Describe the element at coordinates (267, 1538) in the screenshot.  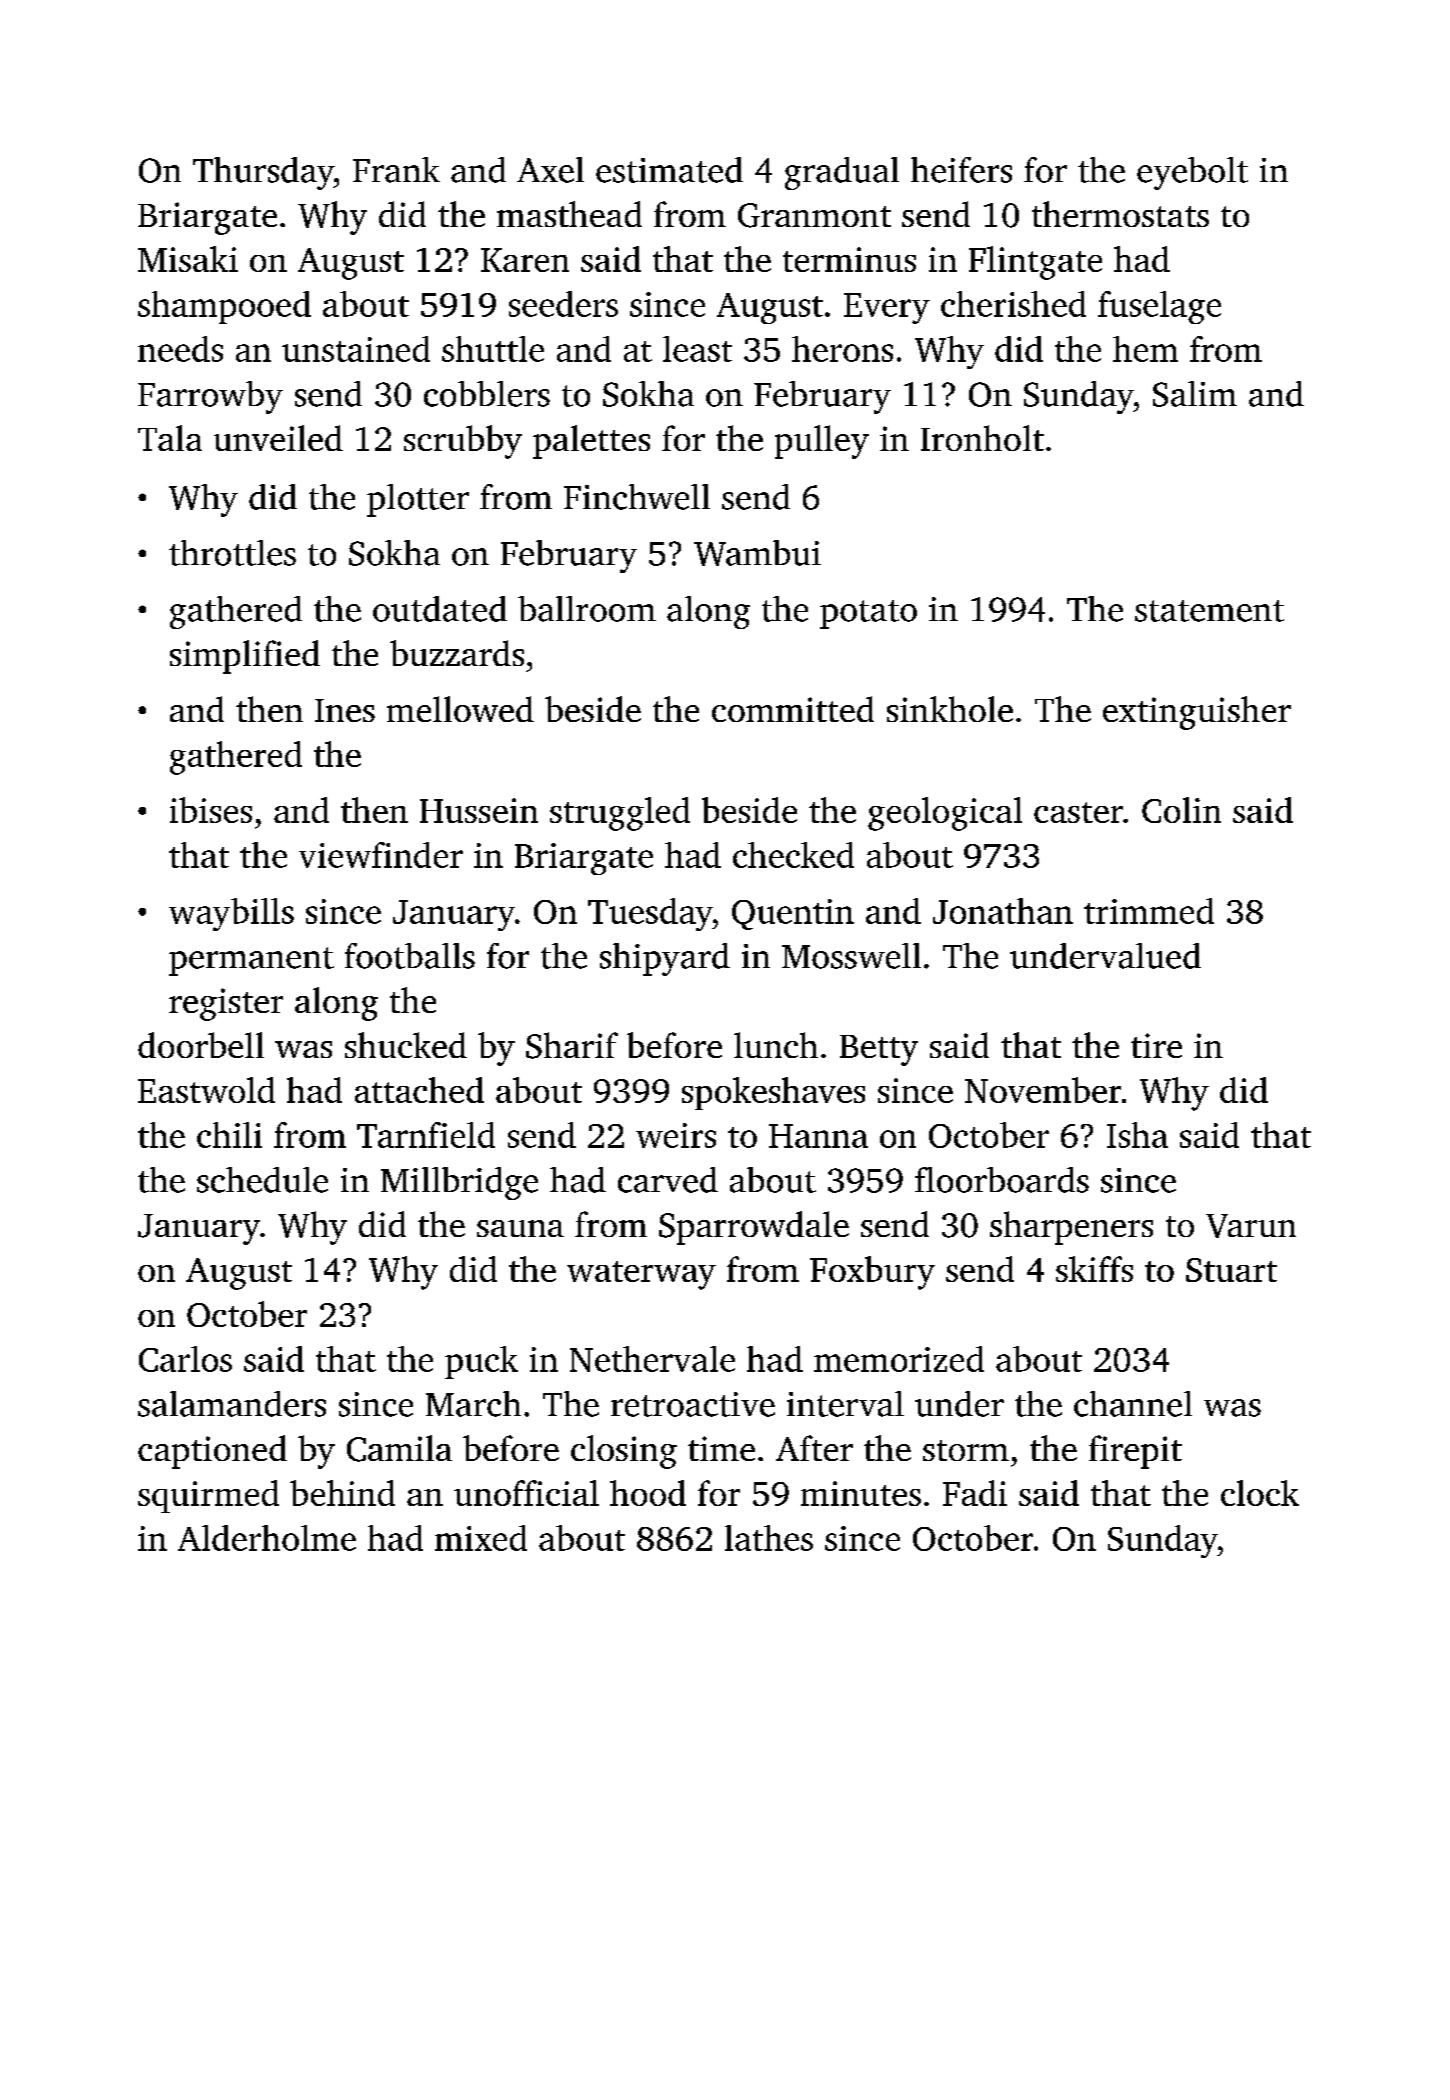
I see `Alderholme` at that location.
